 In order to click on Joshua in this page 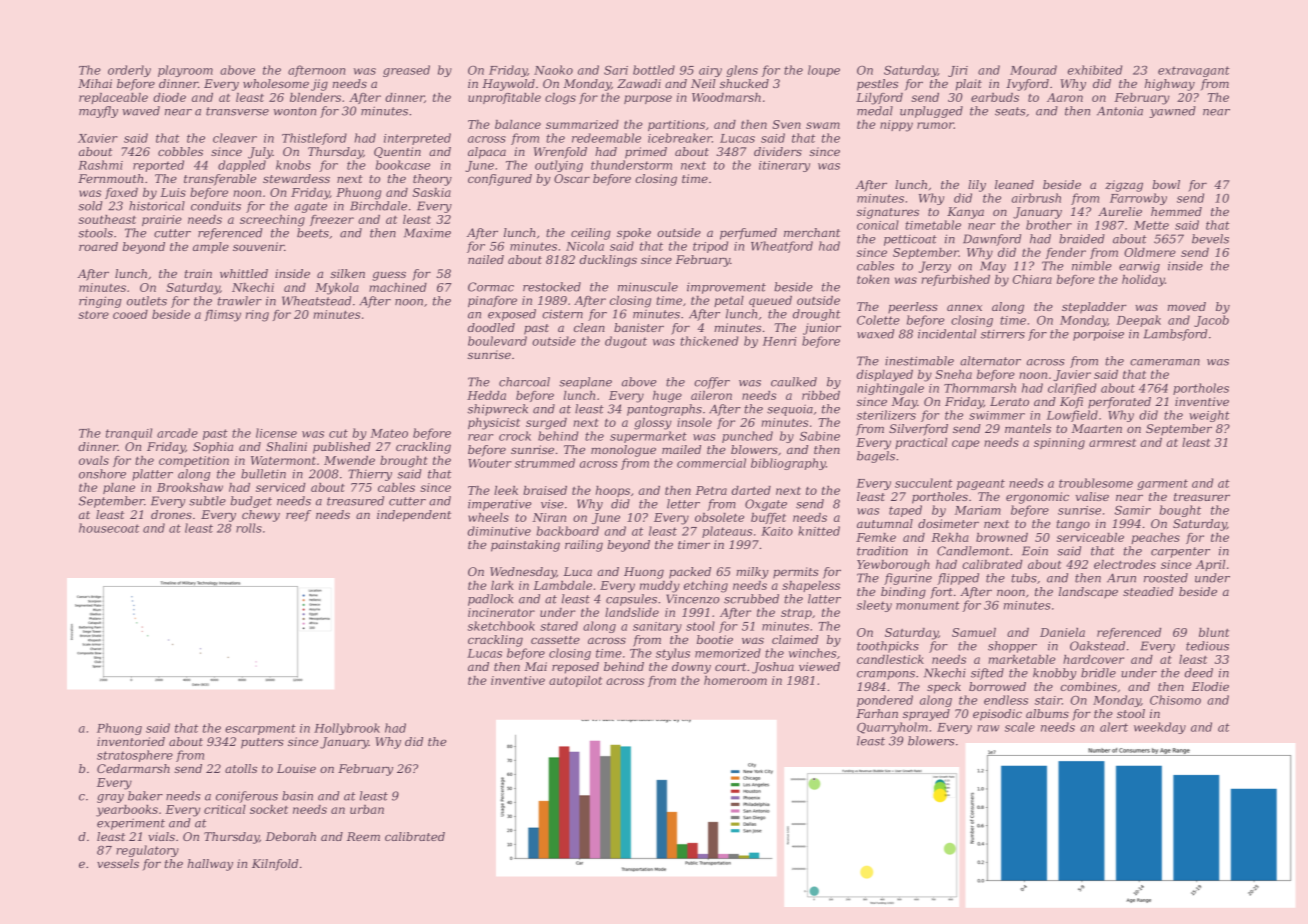, I will do `click(773, 668)`.
